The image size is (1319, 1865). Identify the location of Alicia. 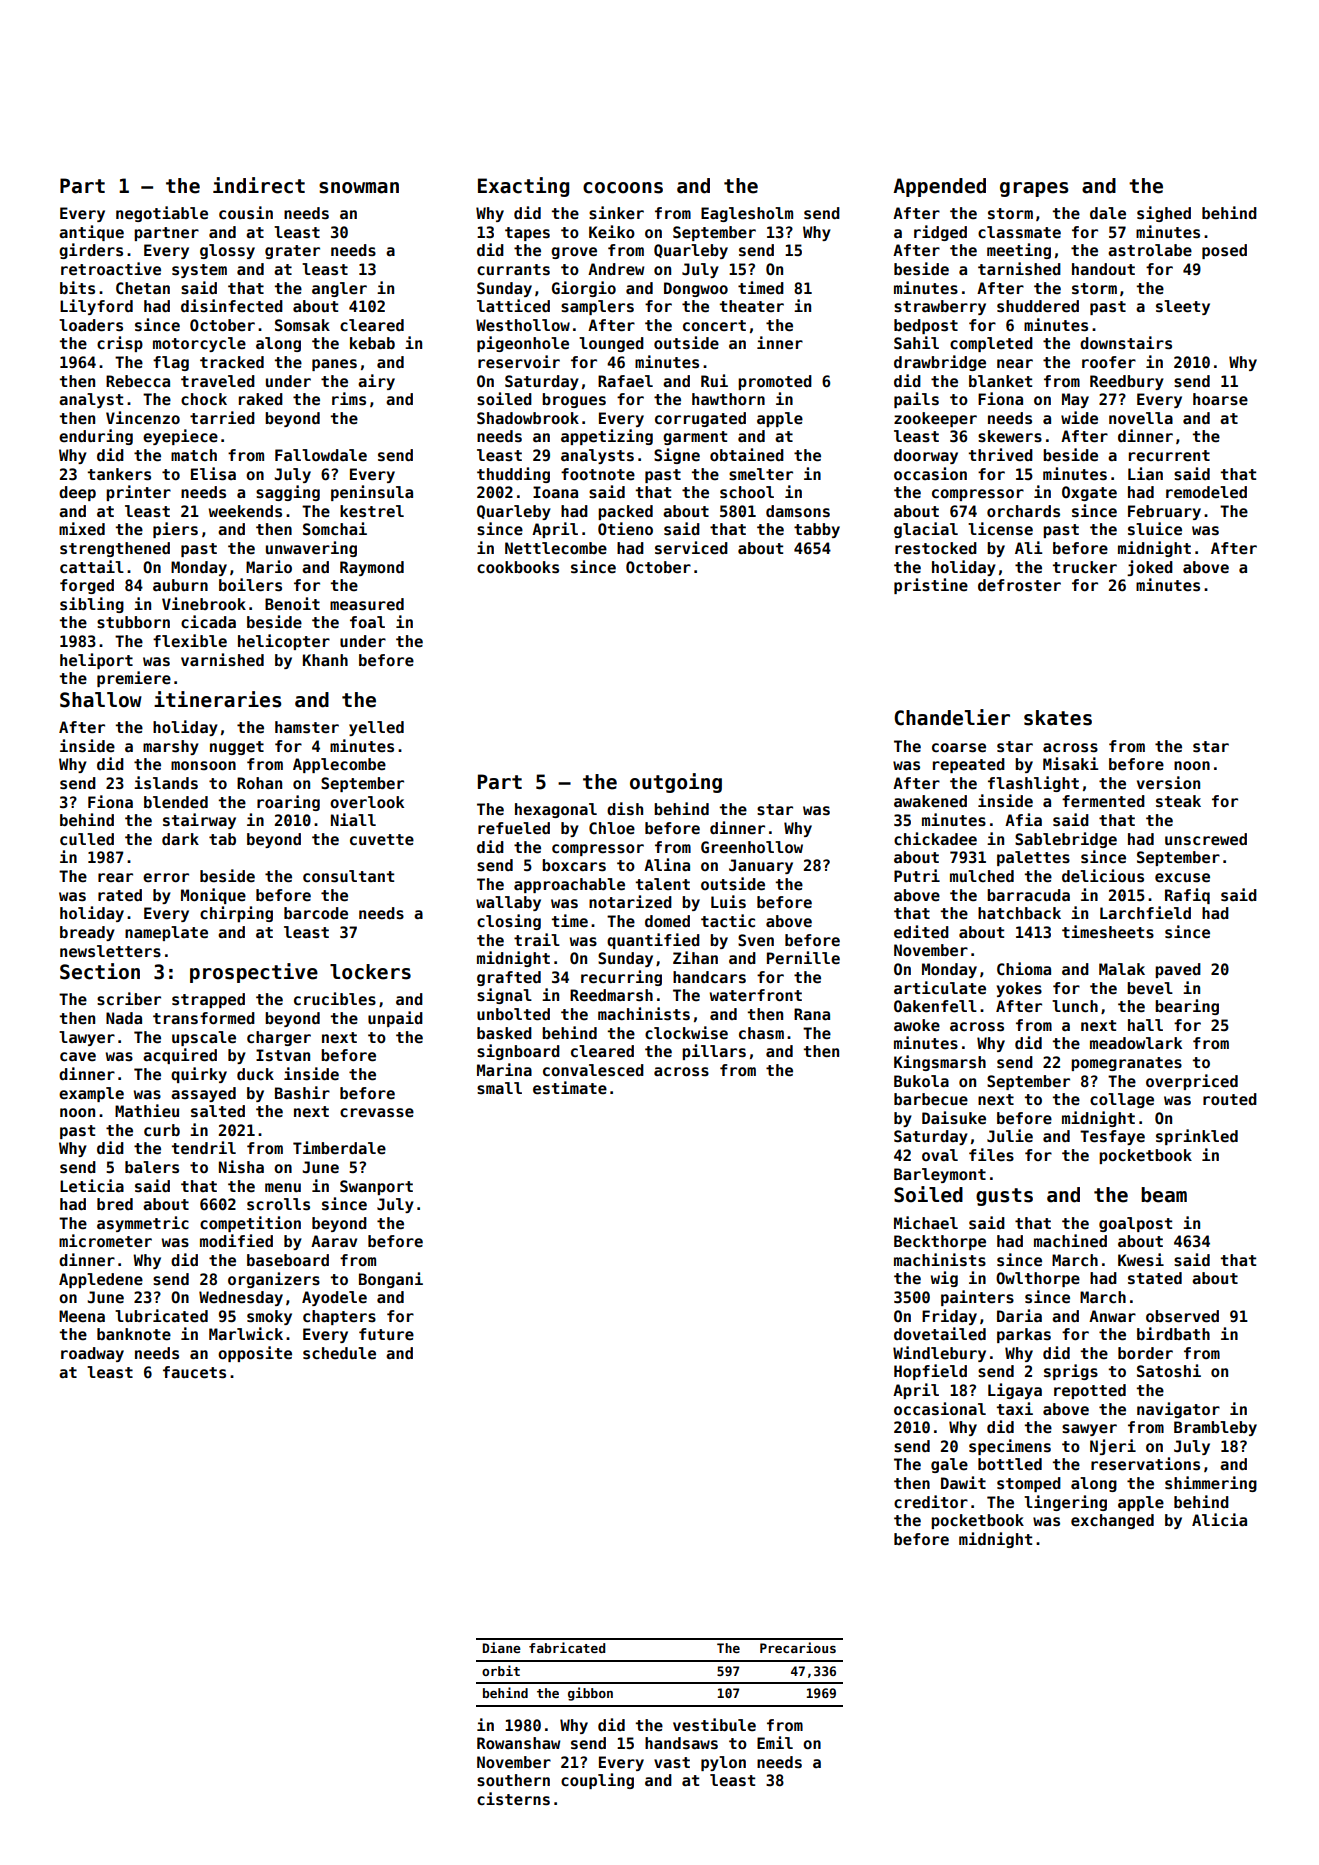
(1219, 1520).
